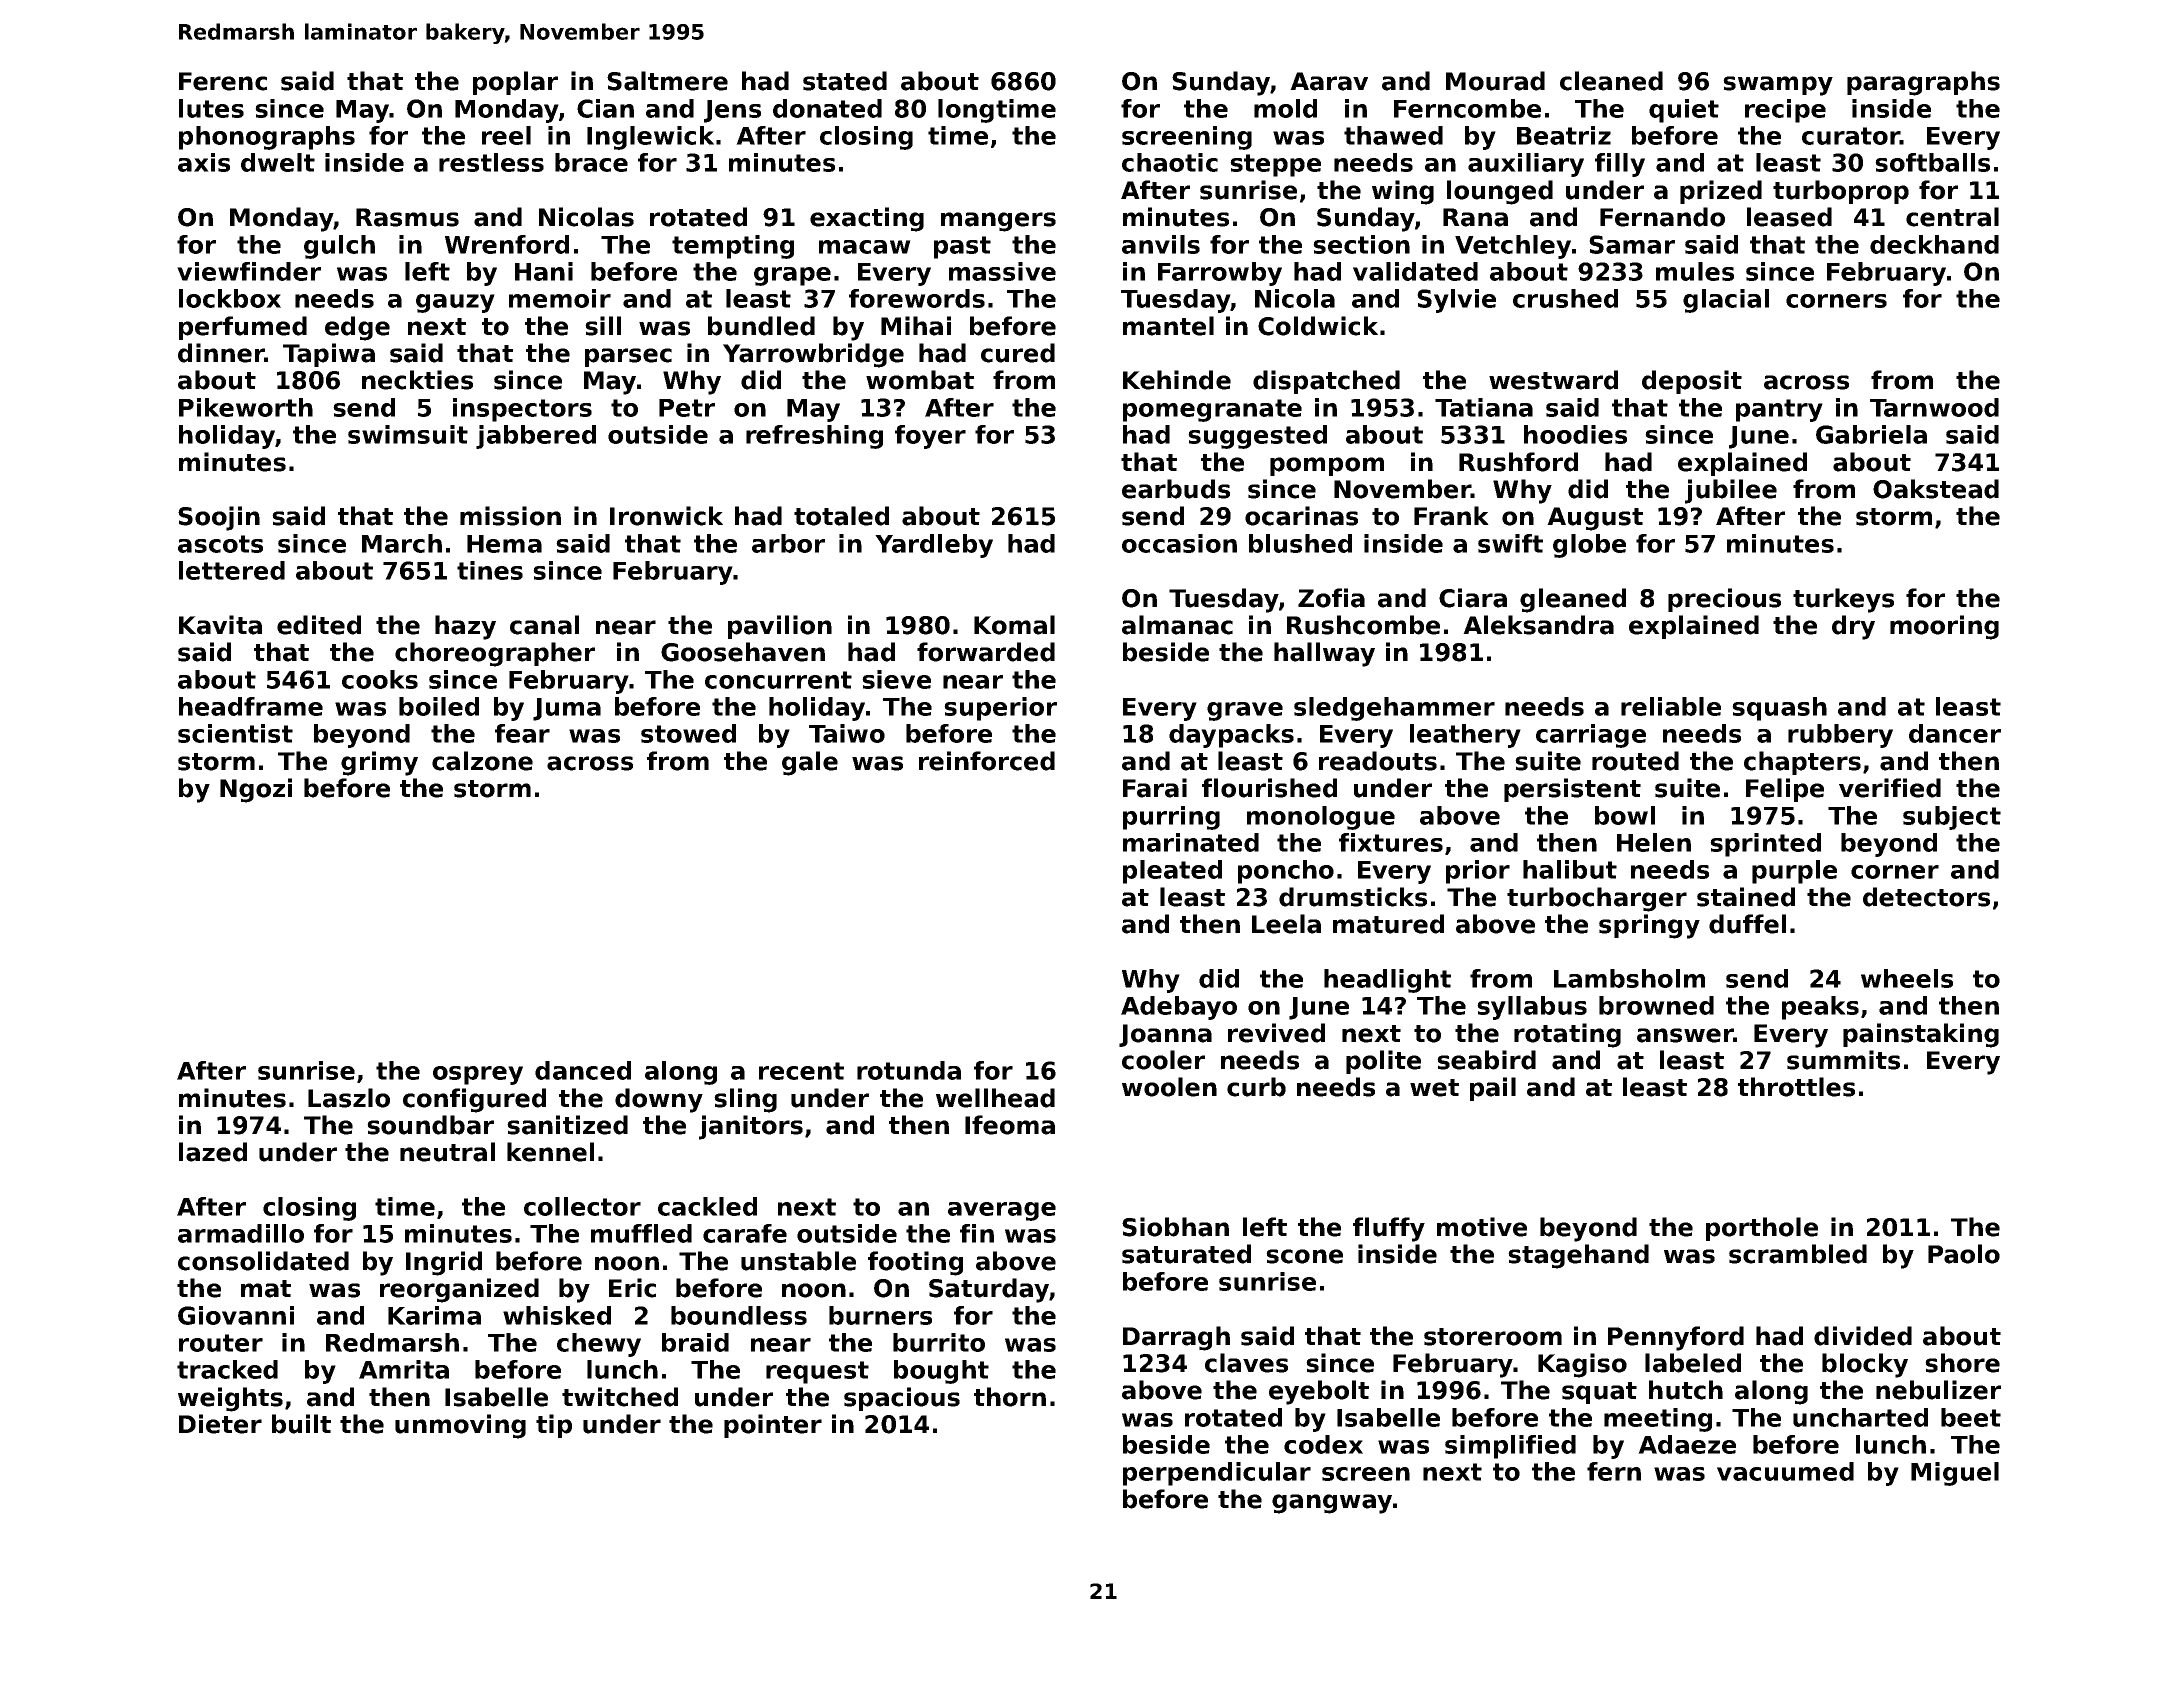 The height and width of the screenshot is (1683, 2178). What do you see at coordinates (220, 1424) in the screenshot?
I see `Dieter` at bounding box center [220, 1424].
